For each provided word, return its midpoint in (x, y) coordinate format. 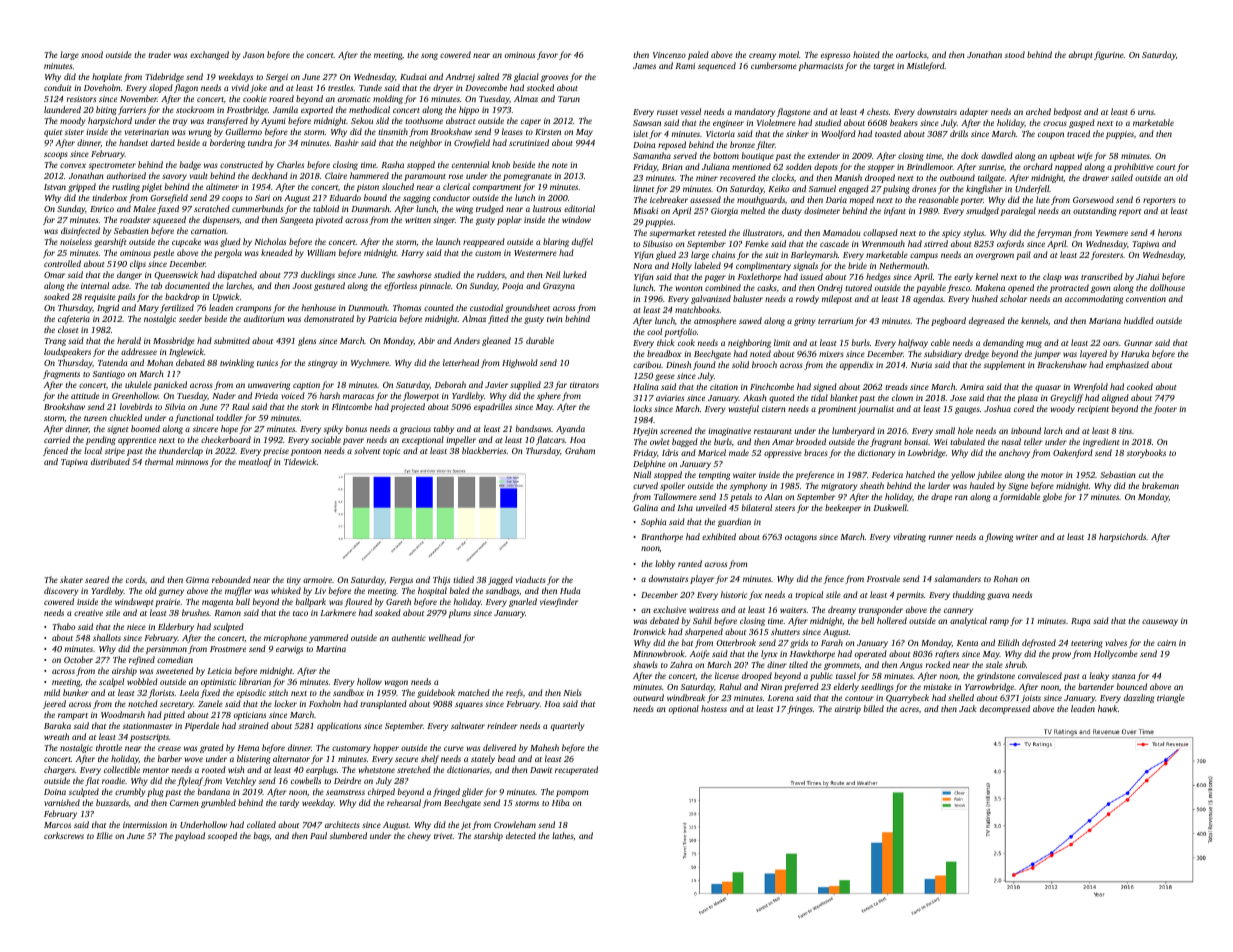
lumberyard (853, 431)
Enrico (102, 209)
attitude (85, 395)
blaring (556, 242)
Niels (572, 692)
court (1165, 167)
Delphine (649, 464)
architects (342, 824)
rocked (938, 664)
